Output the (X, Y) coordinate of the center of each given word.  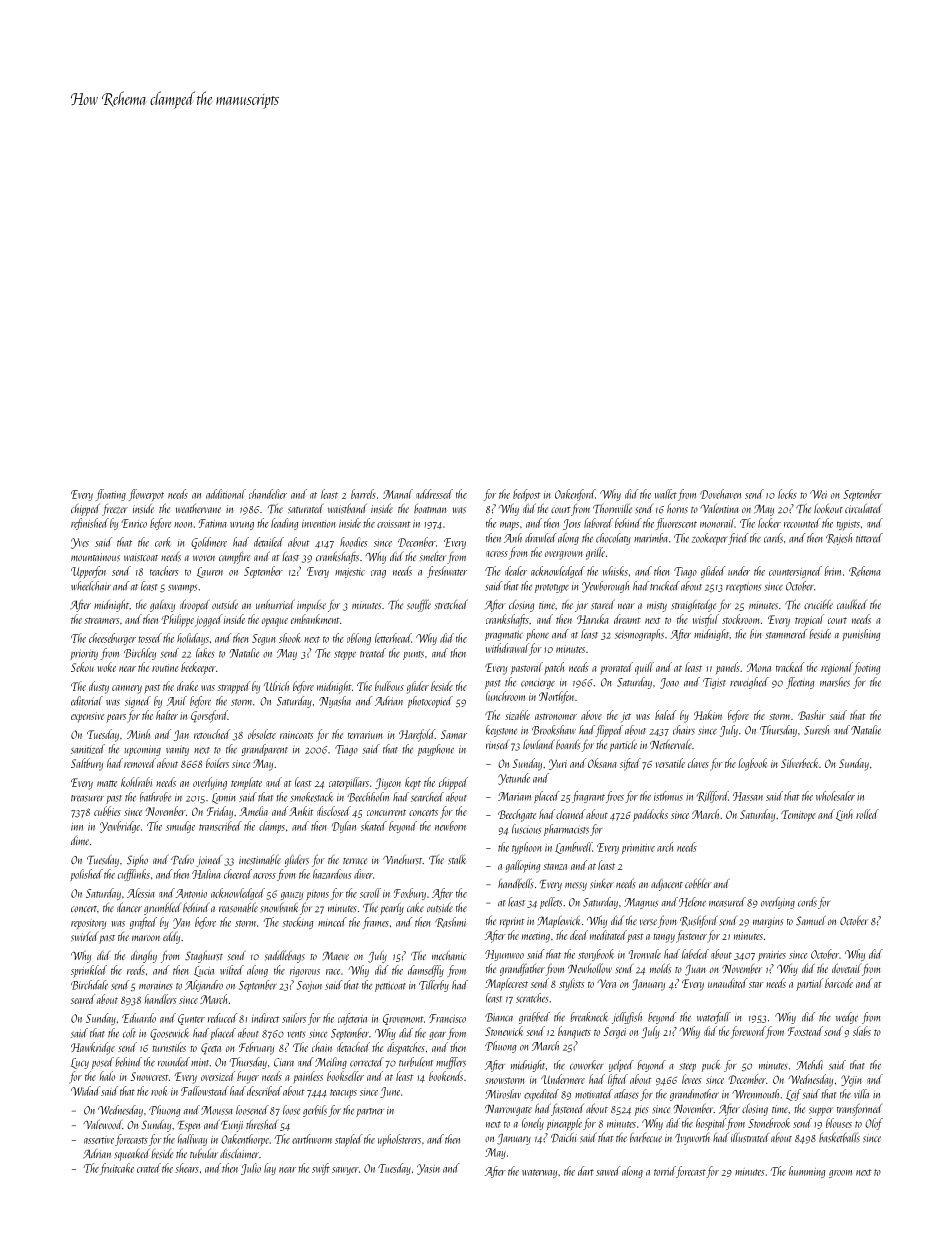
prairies (772, 956)
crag (378, 574)
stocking (297, 923)
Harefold (417, 735)
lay (270, 1169)
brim (833, 571)
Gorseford (209, 716)
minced (332, 922)
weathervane (198, 508)
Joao (669, 683)
